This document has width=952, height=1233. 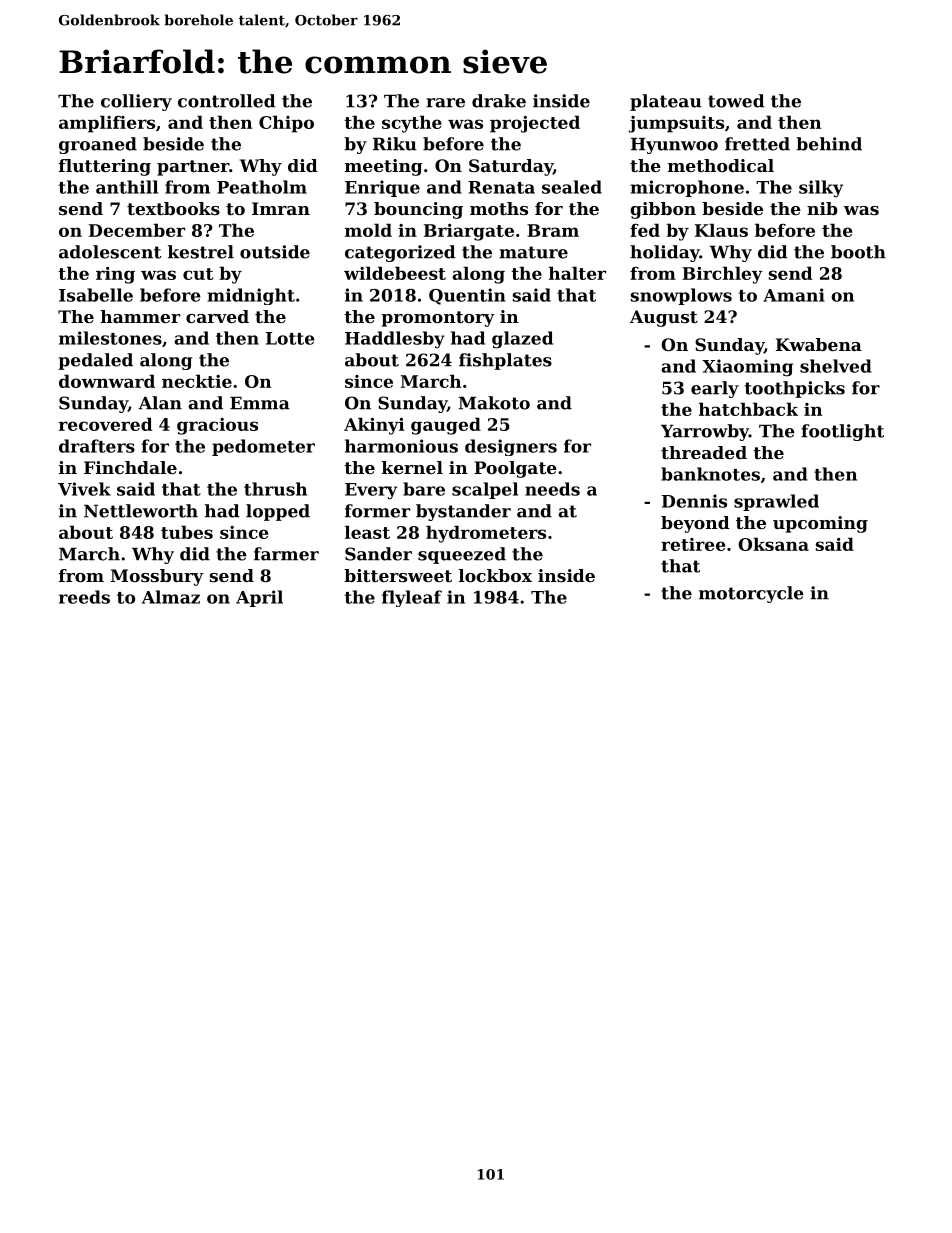 What do you see at coordinates (522, 340) in the document?
I see `glazed` at bounding box center [522, 340].
